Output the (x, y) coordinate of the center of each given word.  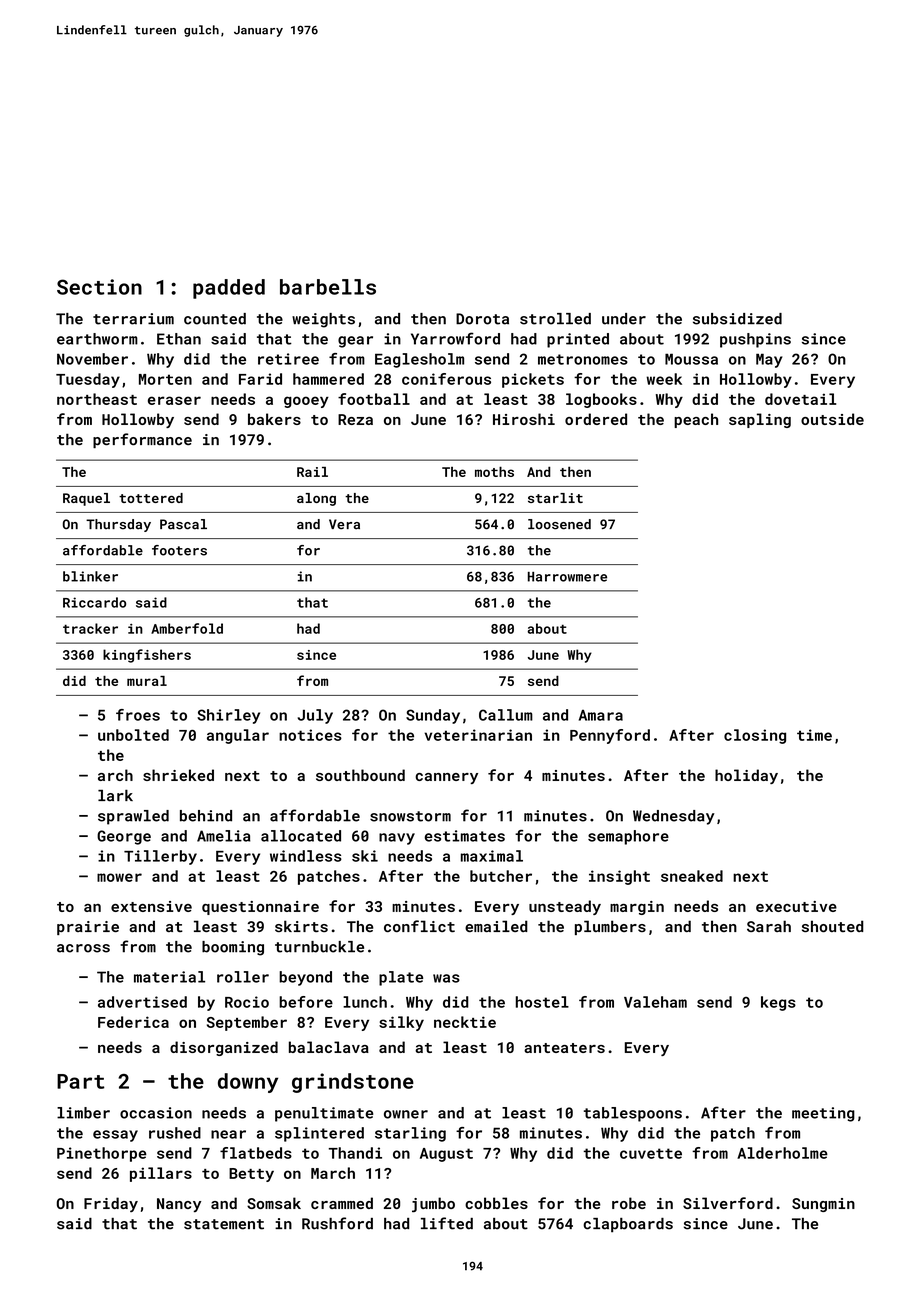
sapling (760, 420)
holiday (746, 776)
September (247, 1023)
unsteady (565, 907)
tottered (151, 498)
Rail (312, 472)
